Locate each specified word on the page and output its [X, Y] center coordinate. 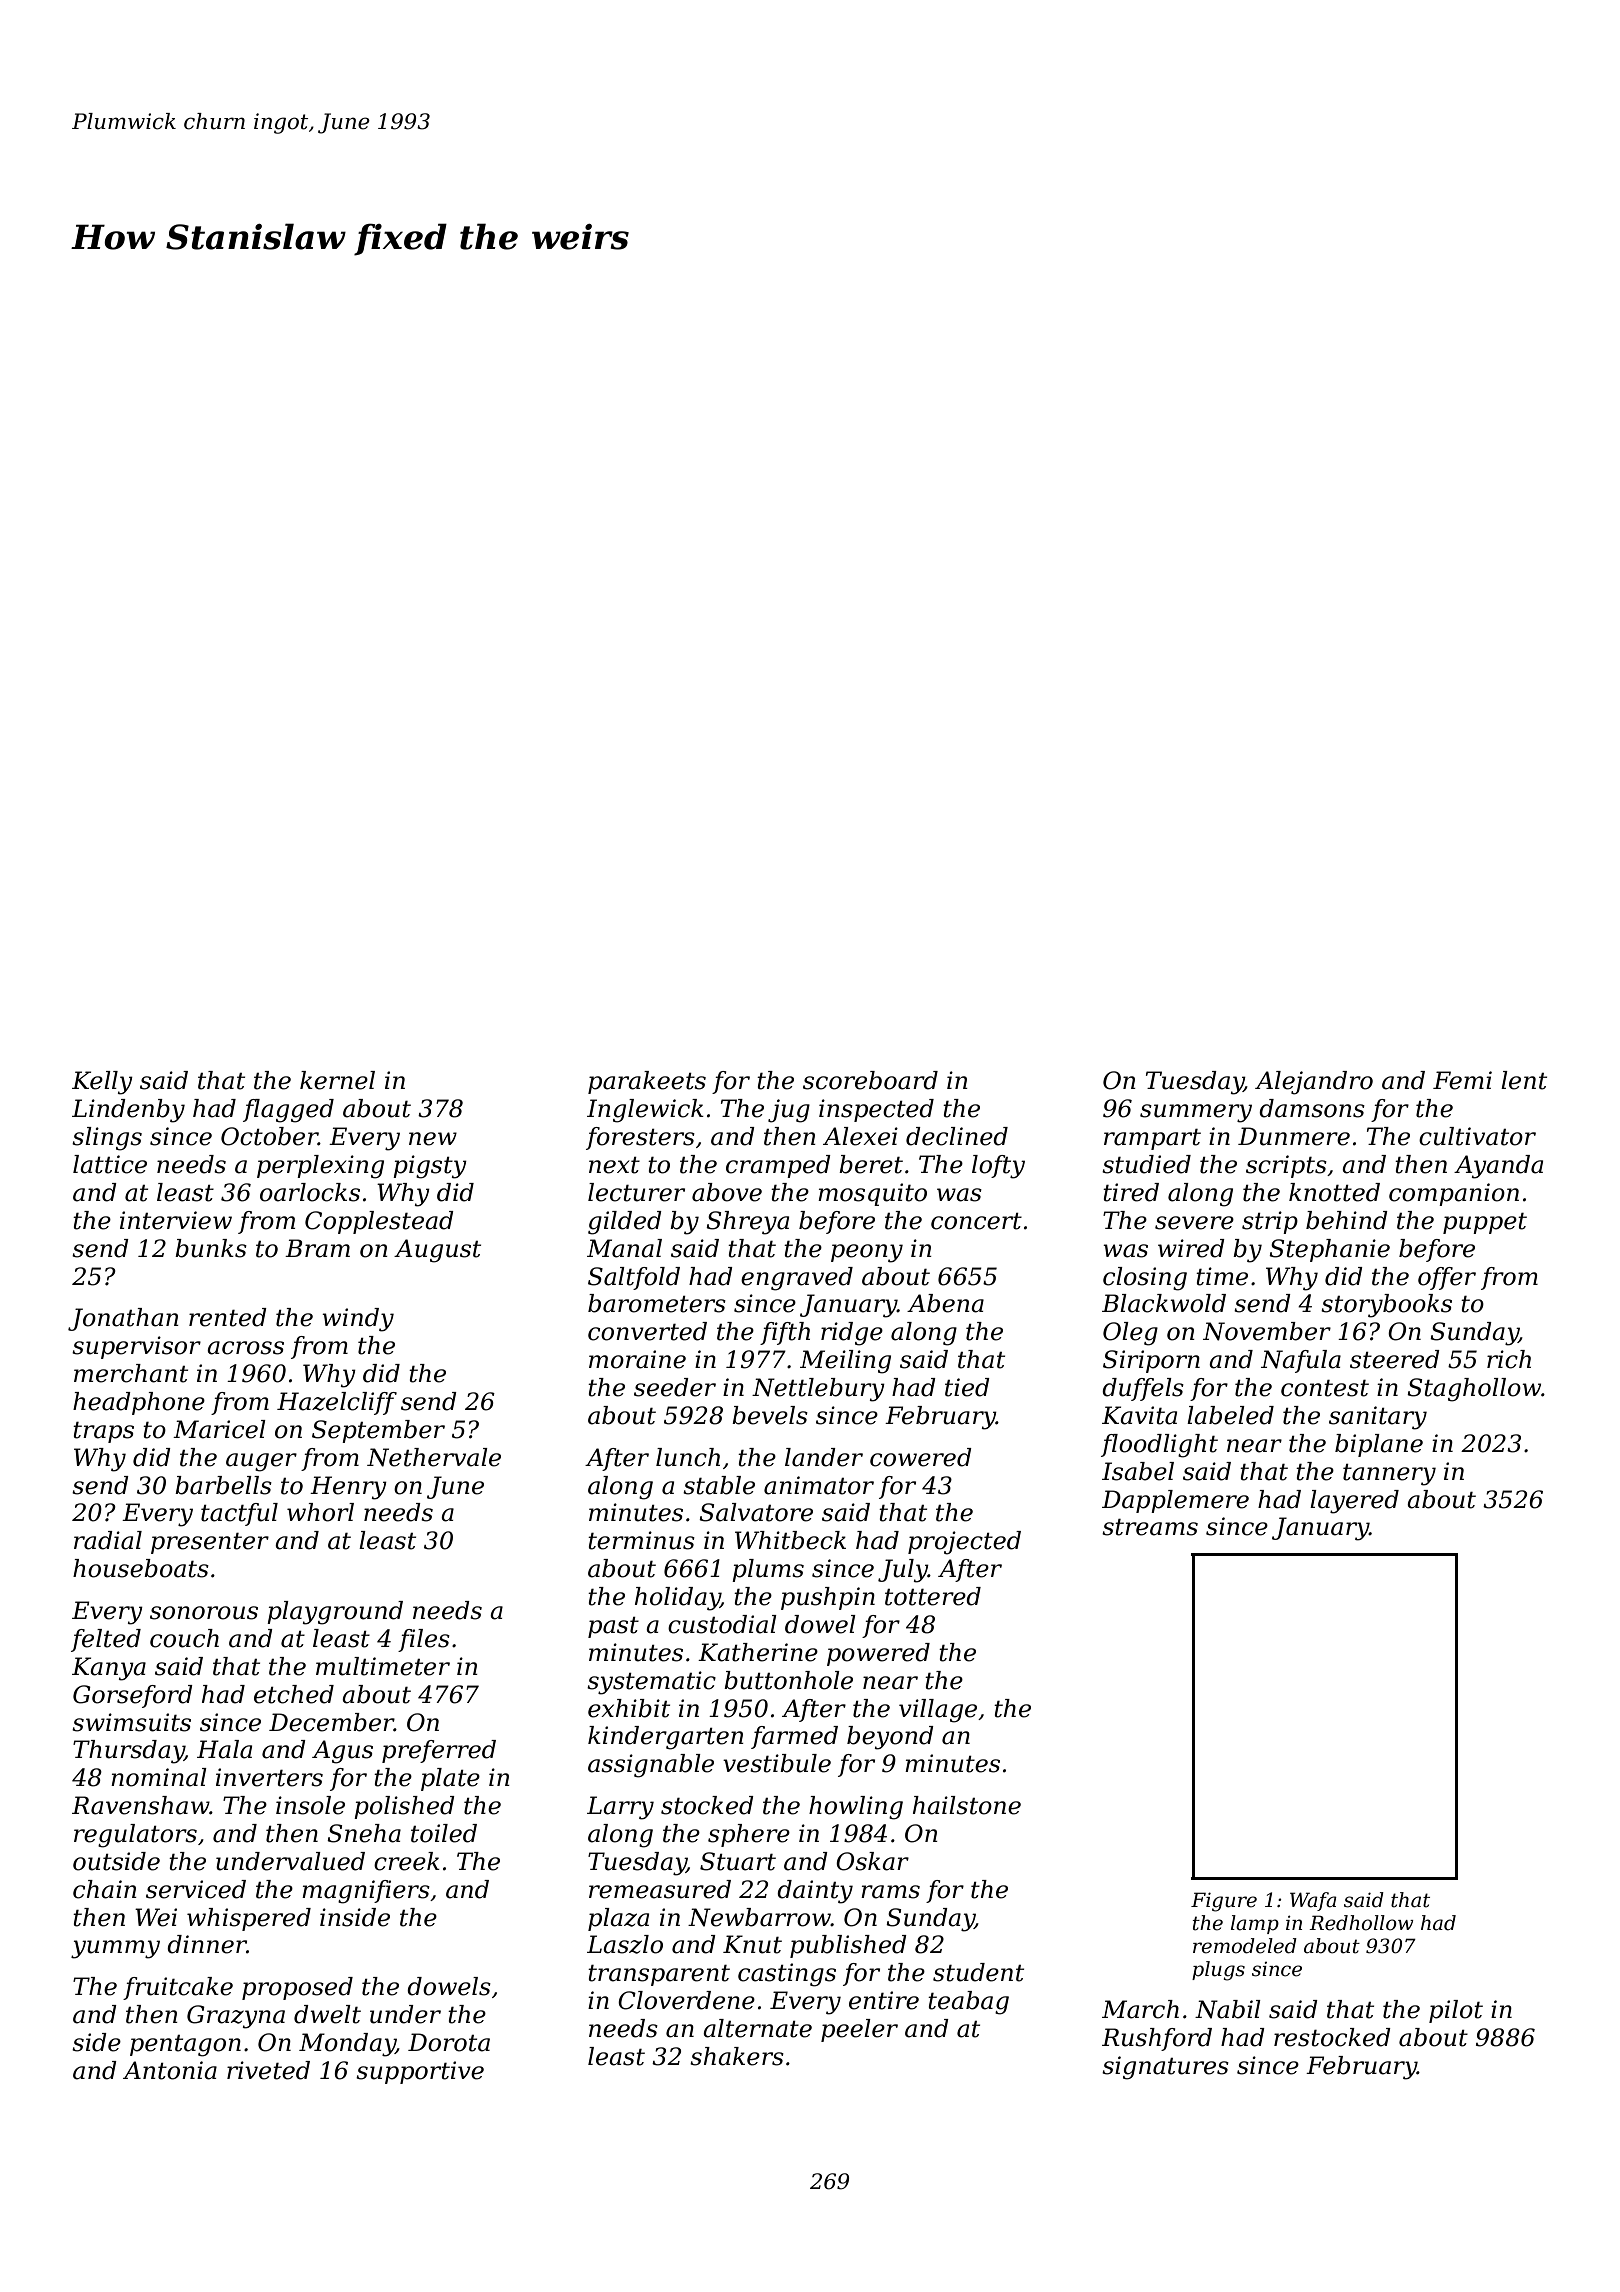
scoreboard [870, 1080]
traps [103, 1432]
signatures [1165, 2068]
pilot [1456, 2011]
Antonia [170, 2070]
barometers [657, 1303]
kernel [337, 1080]
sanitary [1378, 1418]
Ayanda [1498, 1167]
